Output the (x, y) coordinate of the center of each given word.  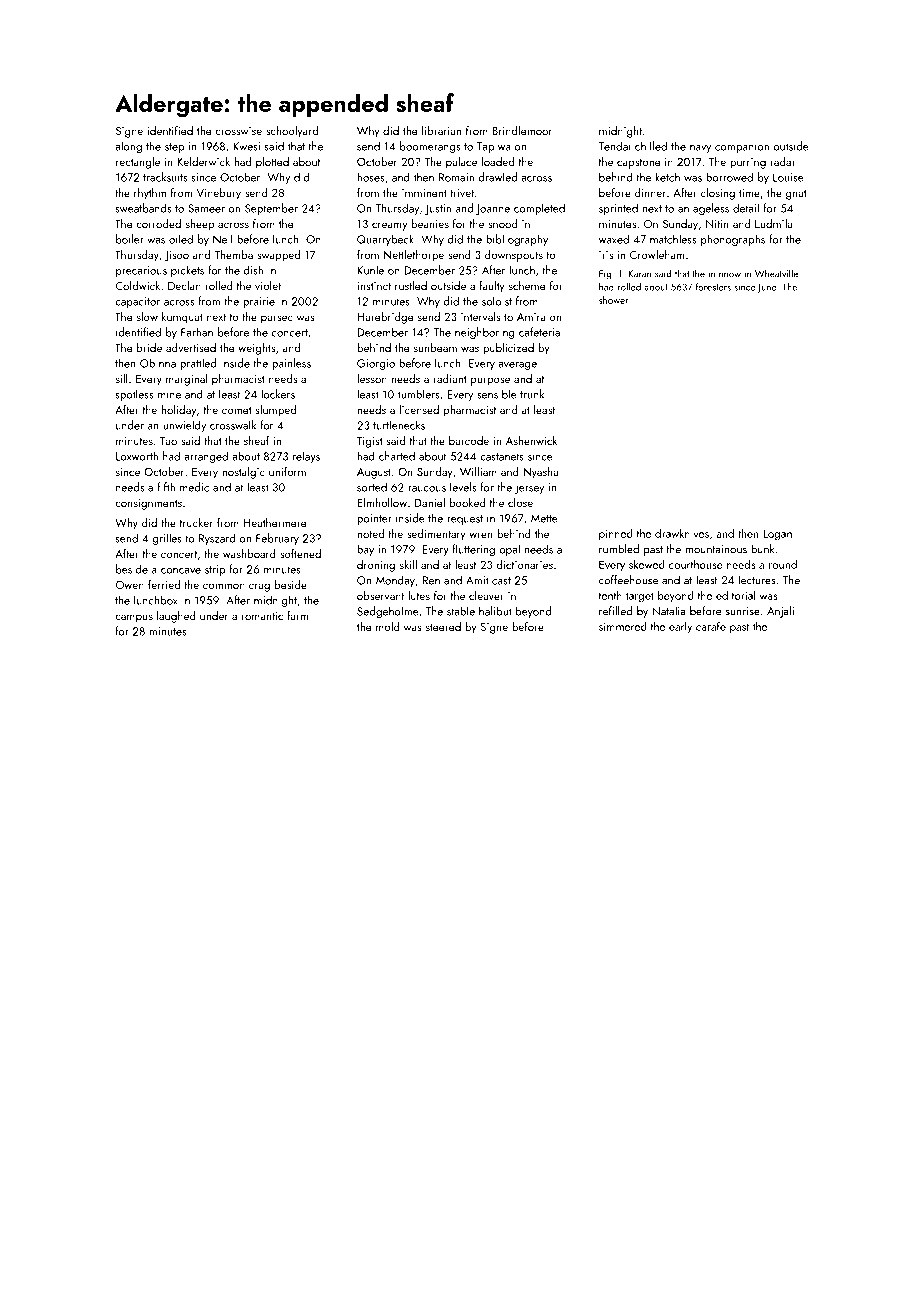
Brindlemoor (522, 130)
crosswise (238, 131)
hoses (370, 177)
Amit (477, 580)
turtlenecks (399, 425)
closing (718, 194)
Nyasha (540, 473)
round (783, 564)
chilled (651, 146)
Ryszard (217, 539)
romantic (262, 616)
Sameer (206, 208)
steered (443, 626)
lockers (278, 394)
